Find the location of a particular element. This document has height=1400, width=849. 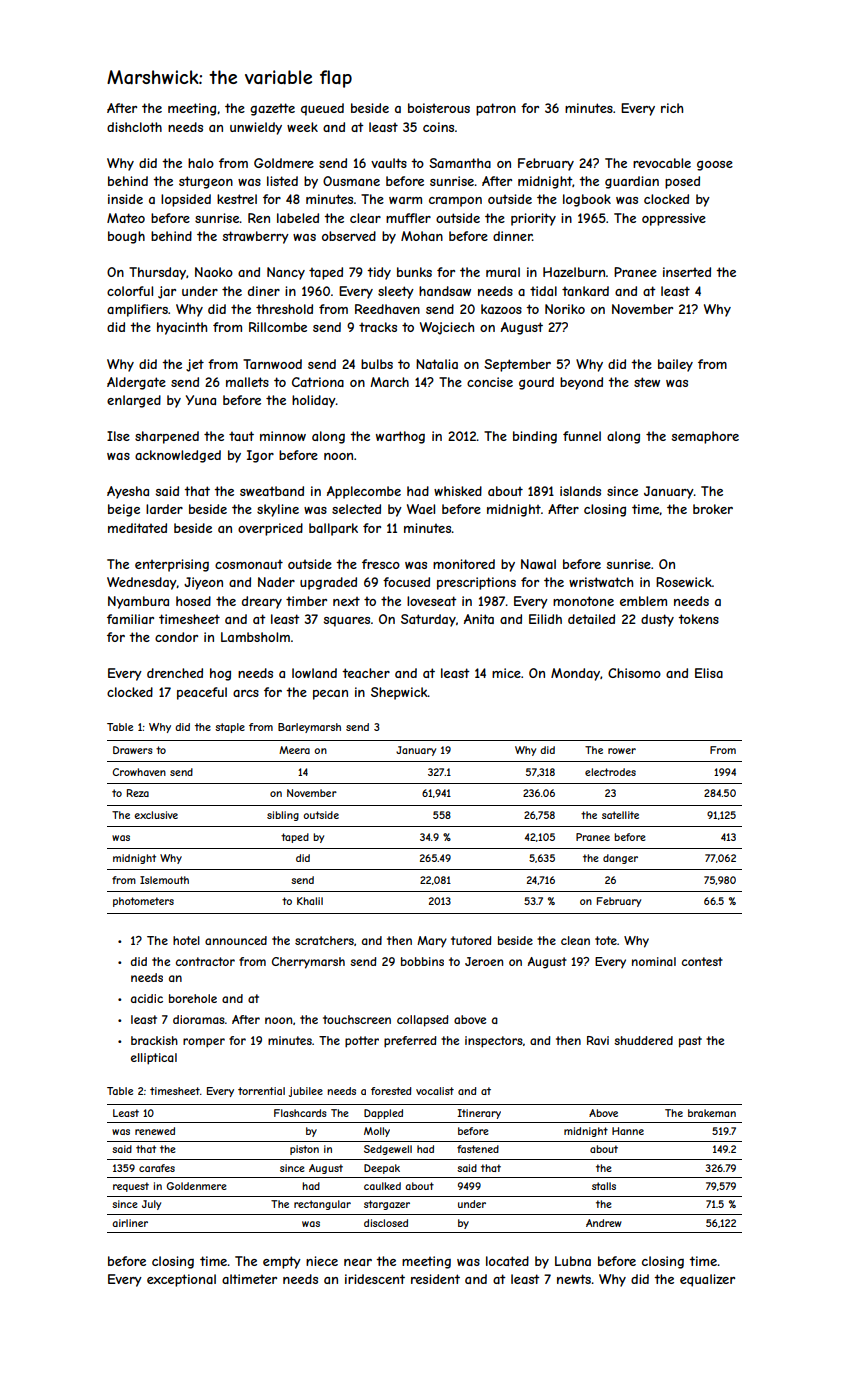

shuddered is located at coordinates (643, 1040).
